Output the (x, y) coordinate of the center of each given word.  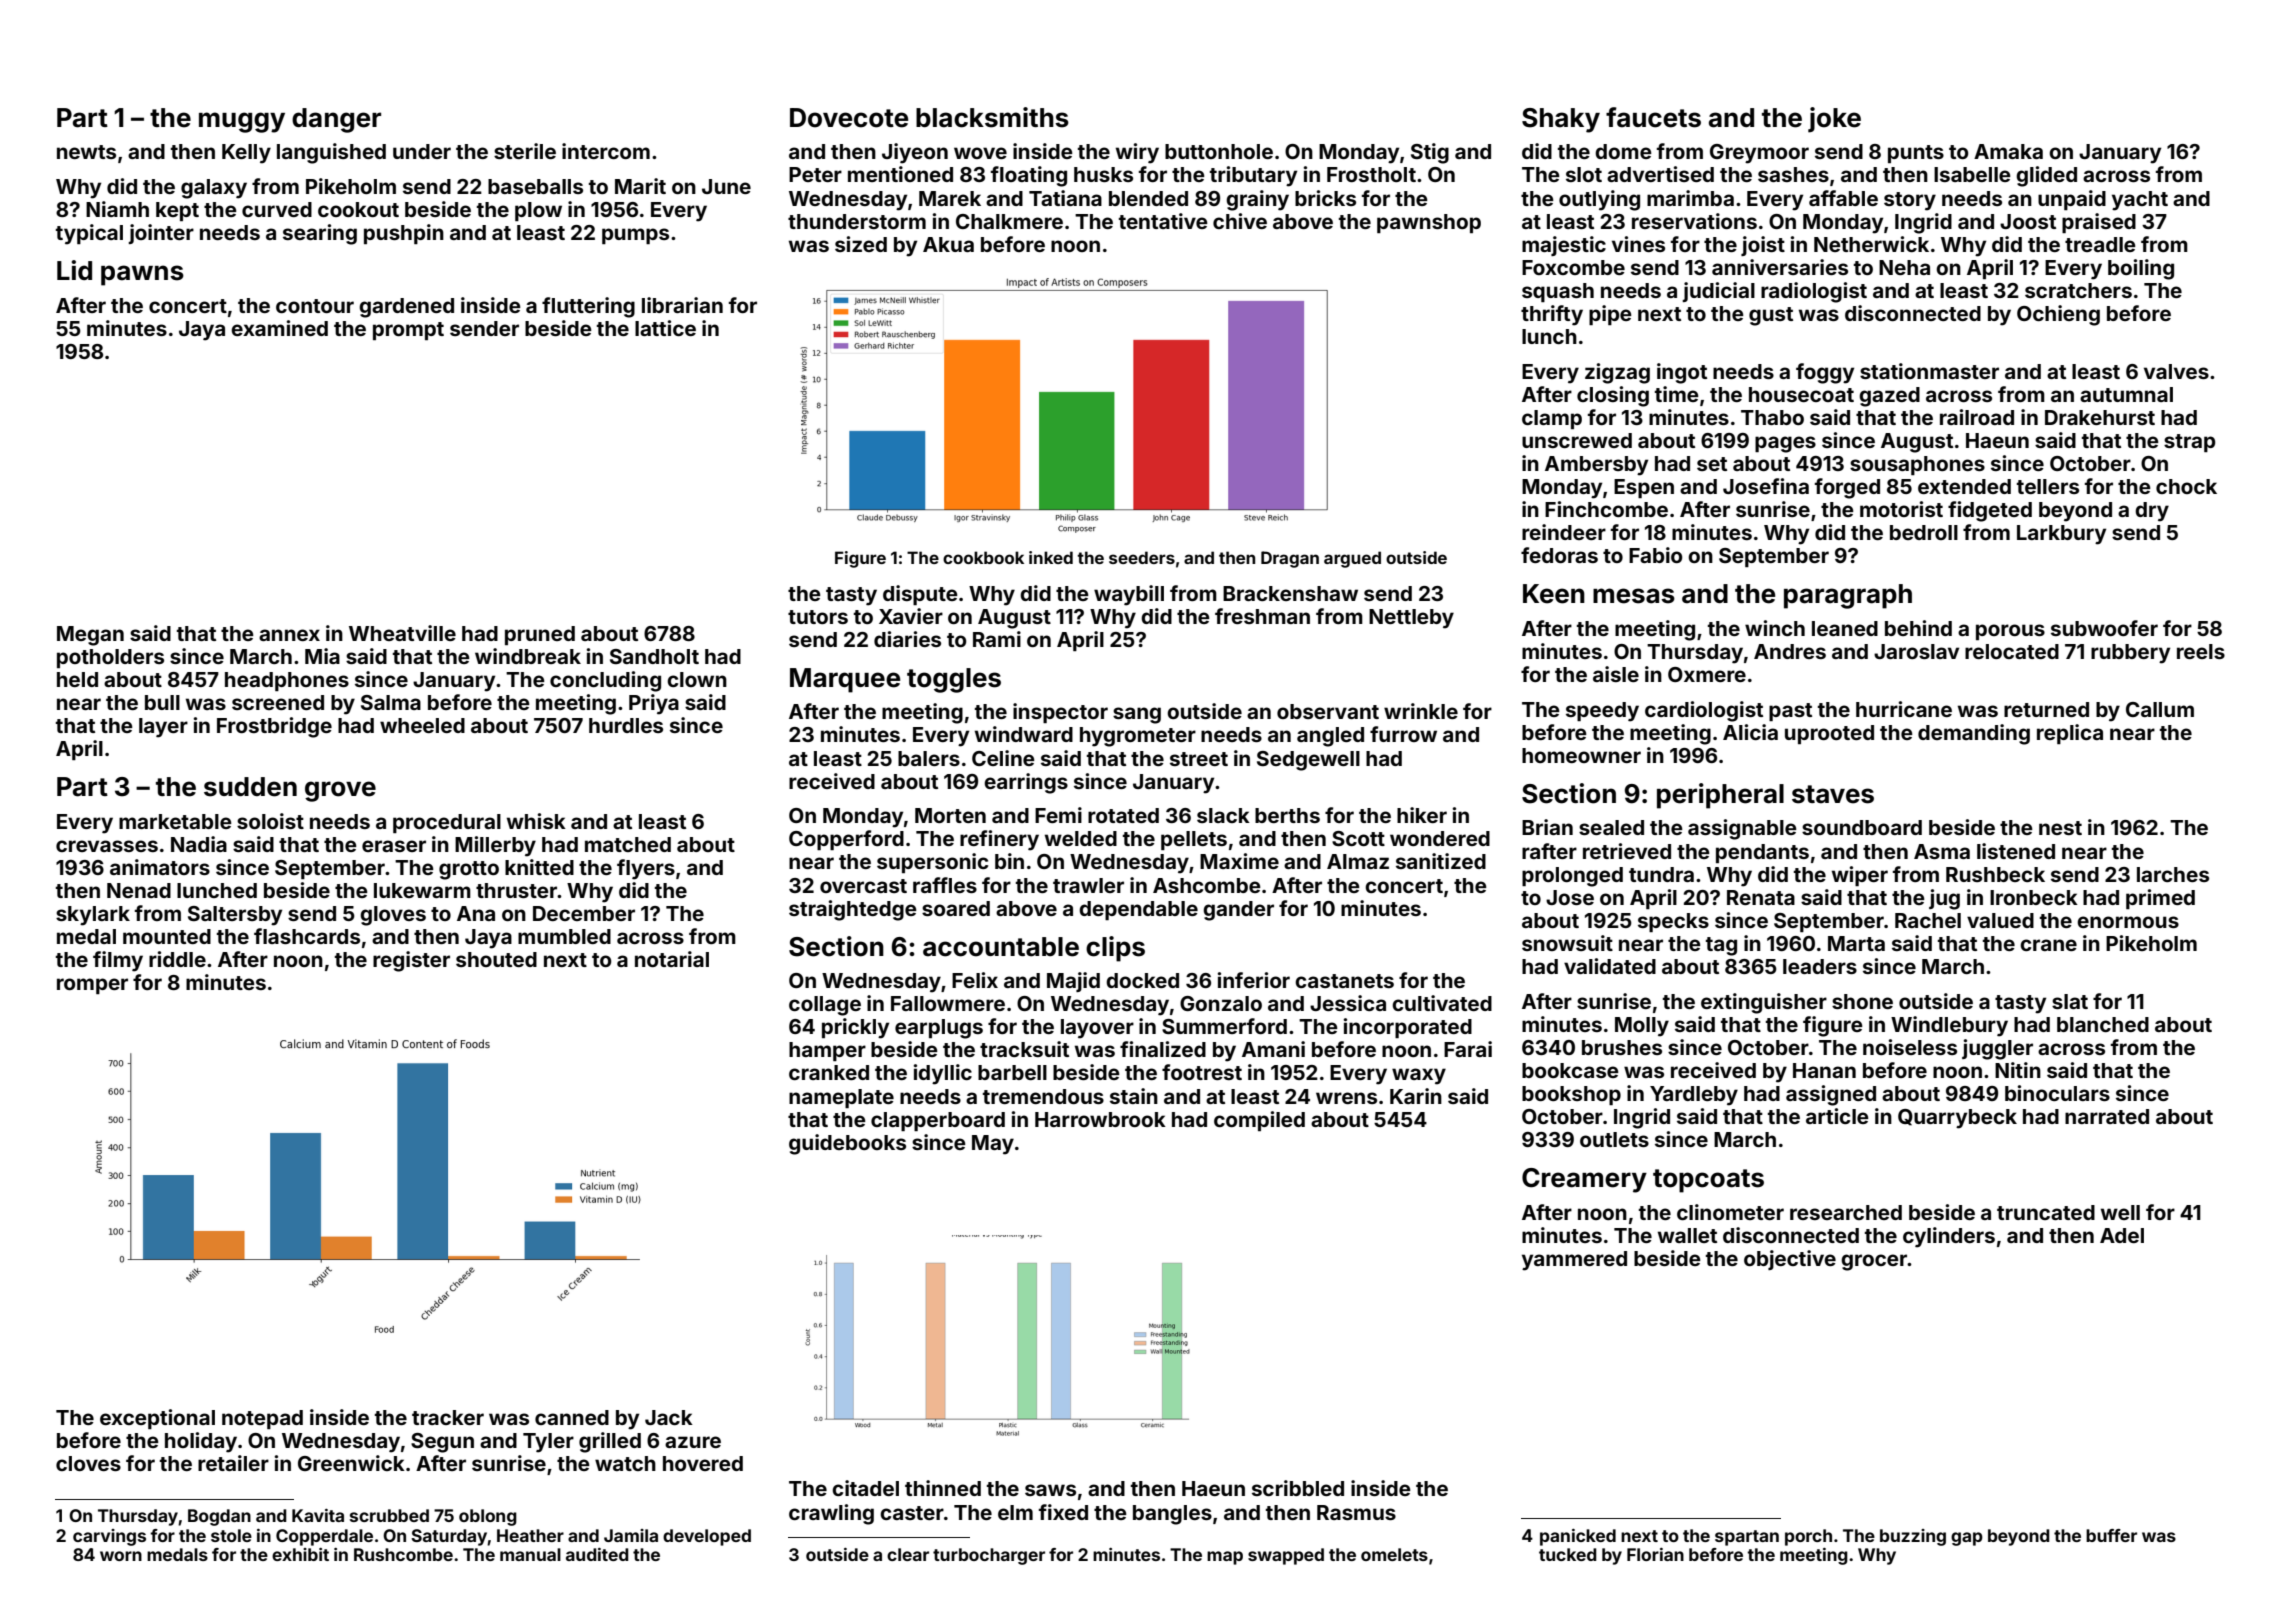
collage (825, 1006)
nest (2060, 828)
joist (1763, 246)
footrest (1202, 1072)
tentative (1163, 221)
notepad (262, 1419)
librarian (682, 305)
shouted (496, 959)
